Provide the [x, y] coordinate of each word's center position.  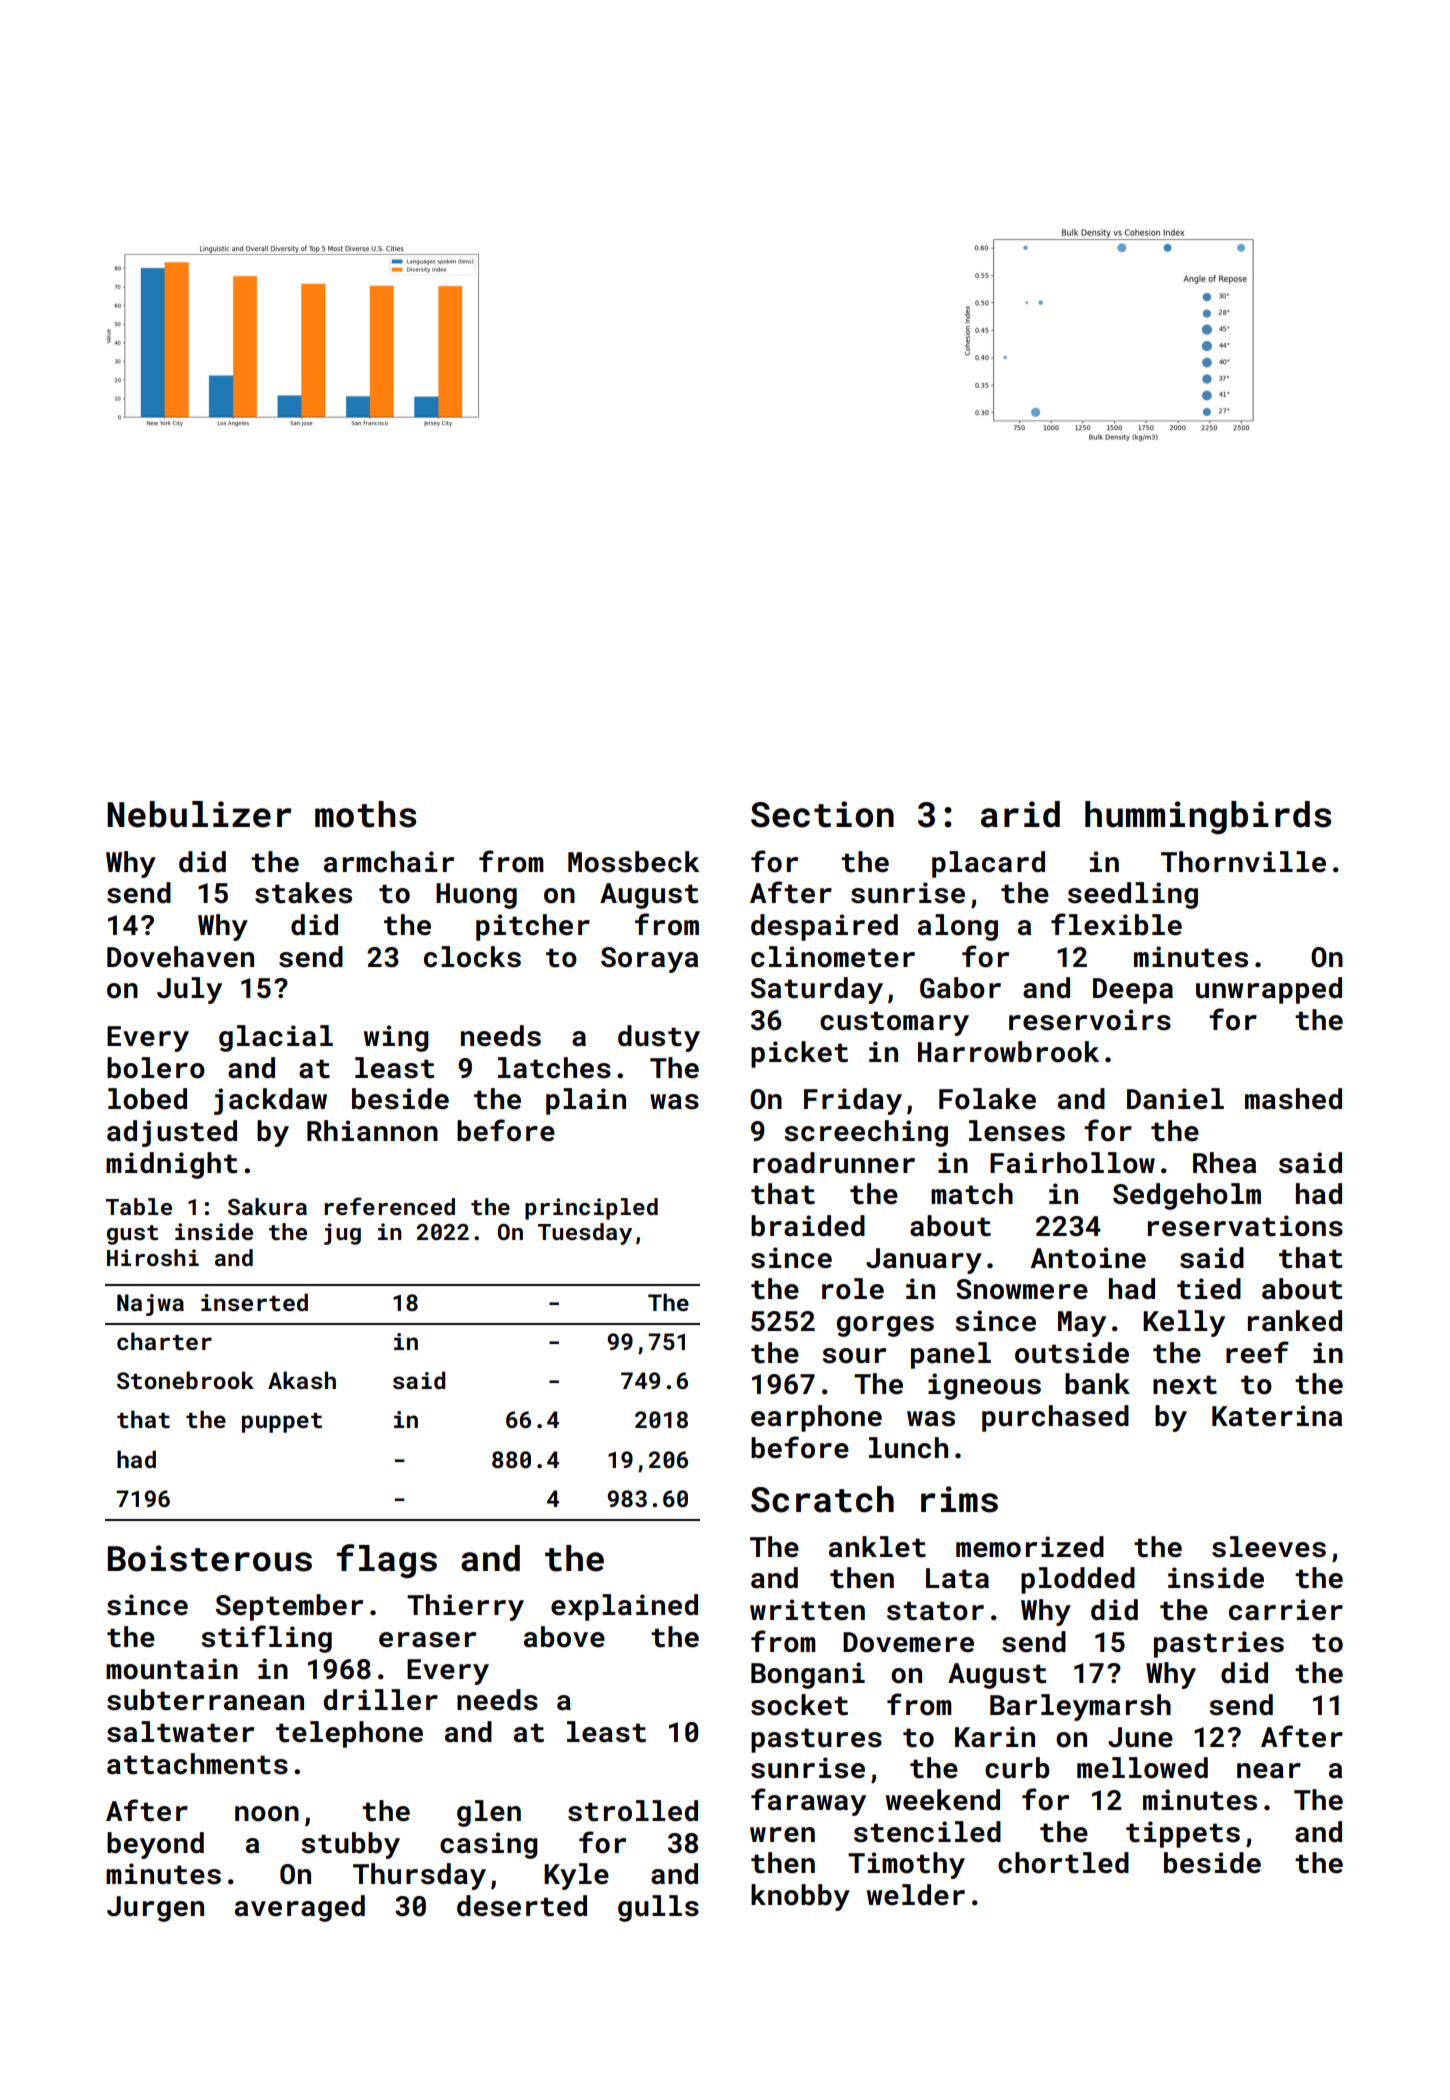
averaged [300, 1908]
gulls [658, 1908]
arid [1020, 814]
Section [822, 814]
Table [139, 1206]
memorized [1030, 1547]
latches [554, 1068]
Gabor [960, 988]
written [807, 1610]
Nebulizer [199, 814]
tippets [1183, 1834]
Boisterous [210, 1558]
